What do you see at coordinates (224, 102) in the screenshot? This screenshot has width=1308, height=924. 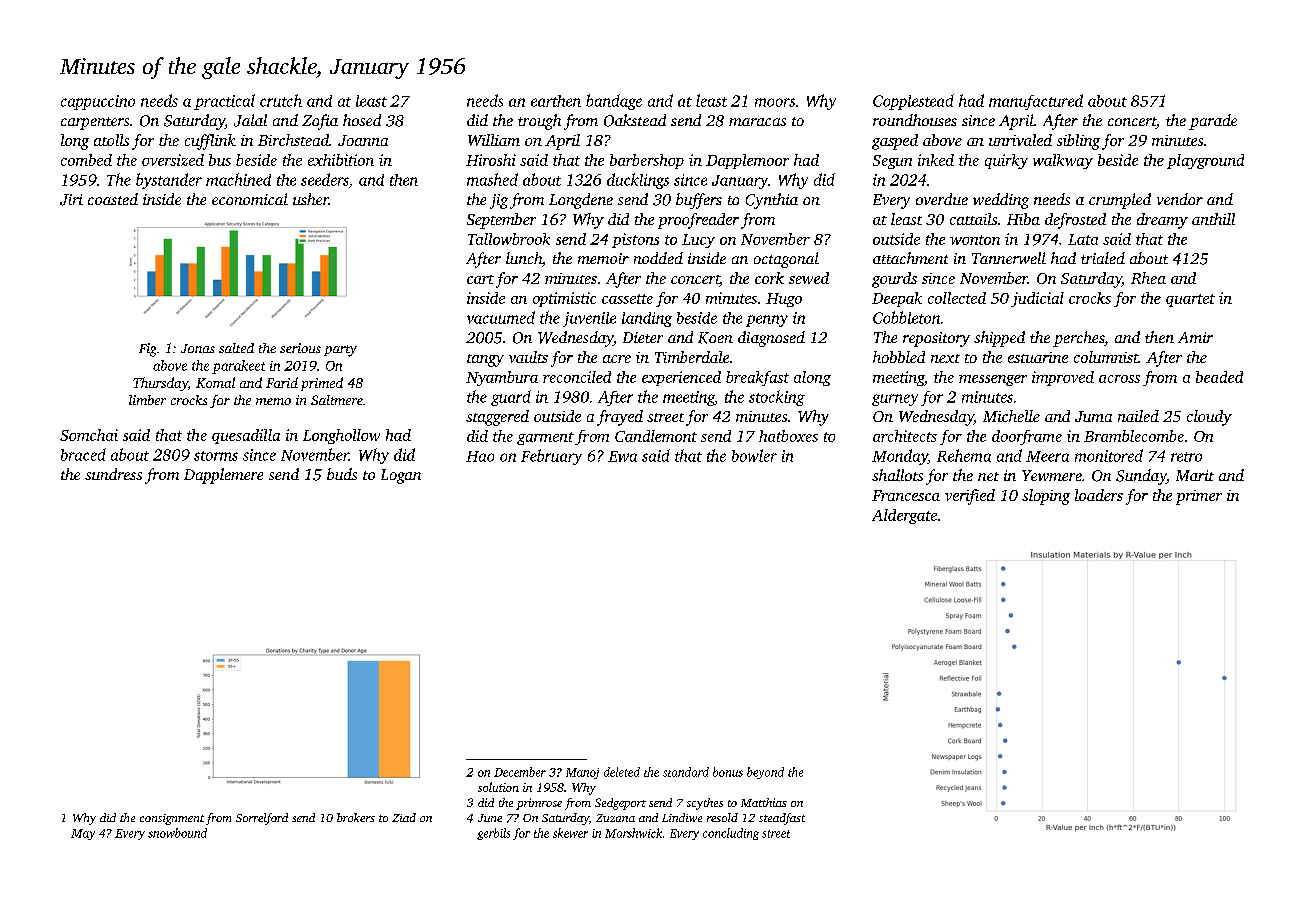 I see `practical` at bounding box center [224, 102].
